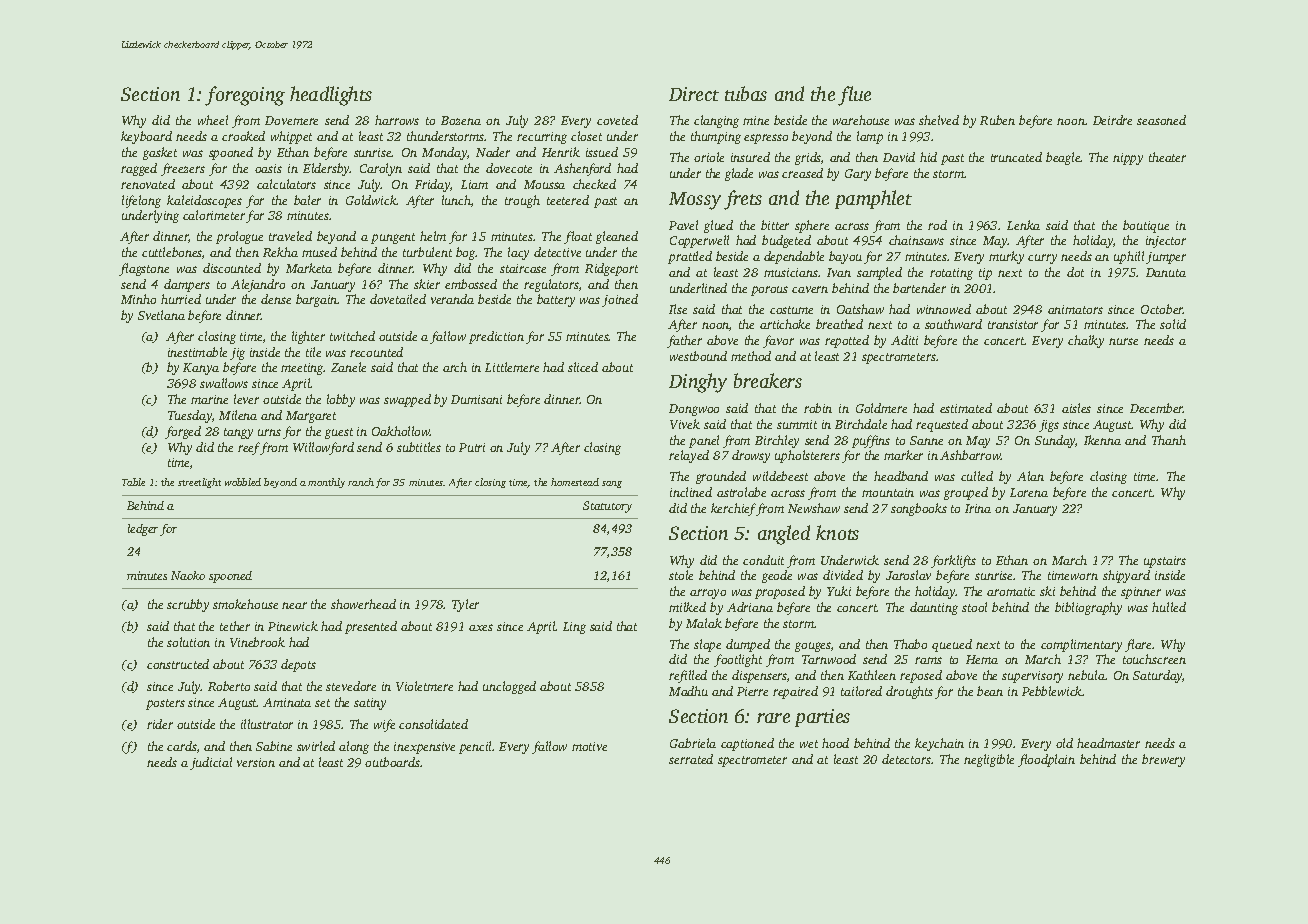 The width and height of the document is (1308, 924). Describe the element at coordinates (582, 169) in the document. I see `Ashenford` at that location.
